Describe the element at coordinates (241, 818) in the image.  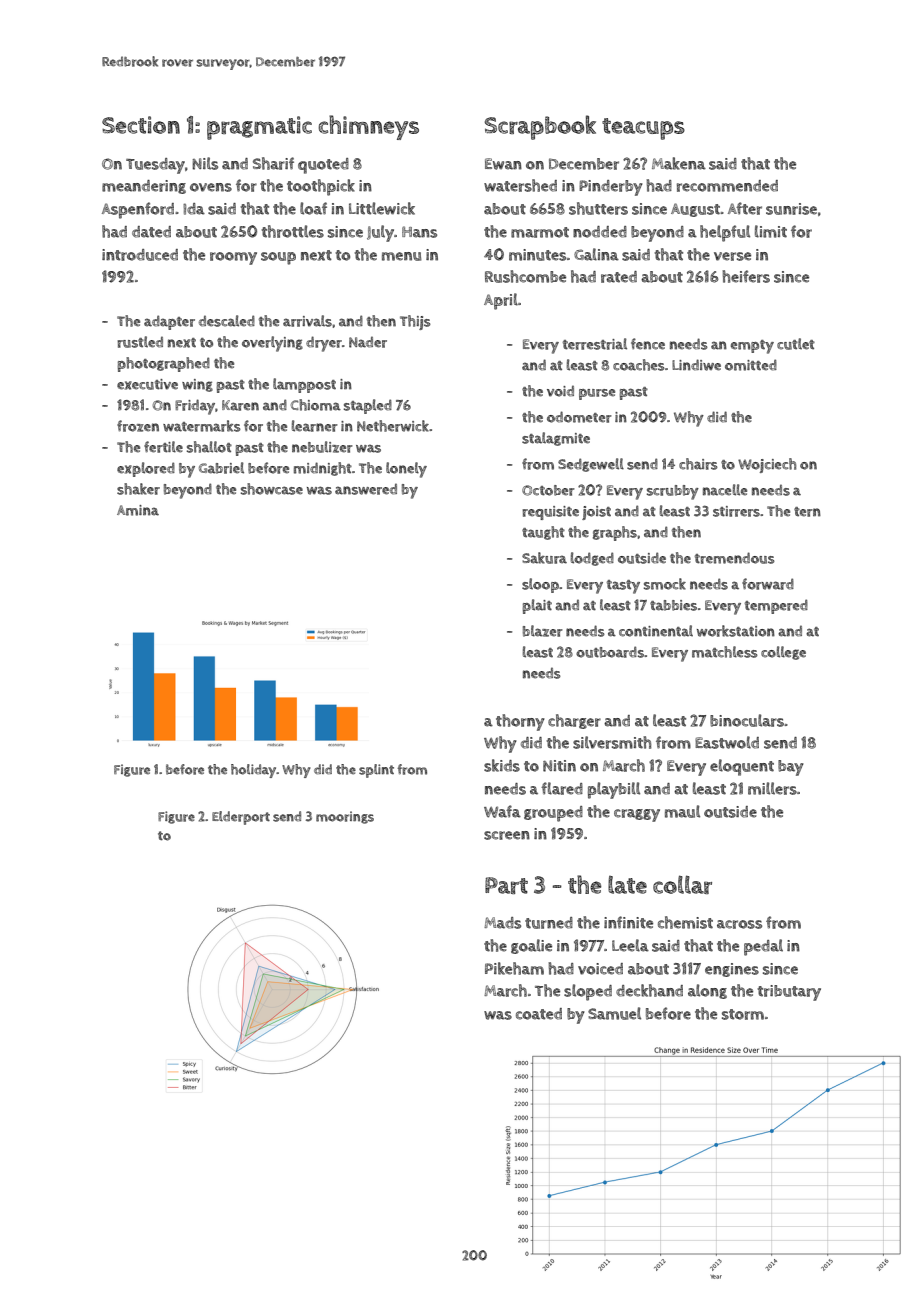
I see `Elderport` at that location.
